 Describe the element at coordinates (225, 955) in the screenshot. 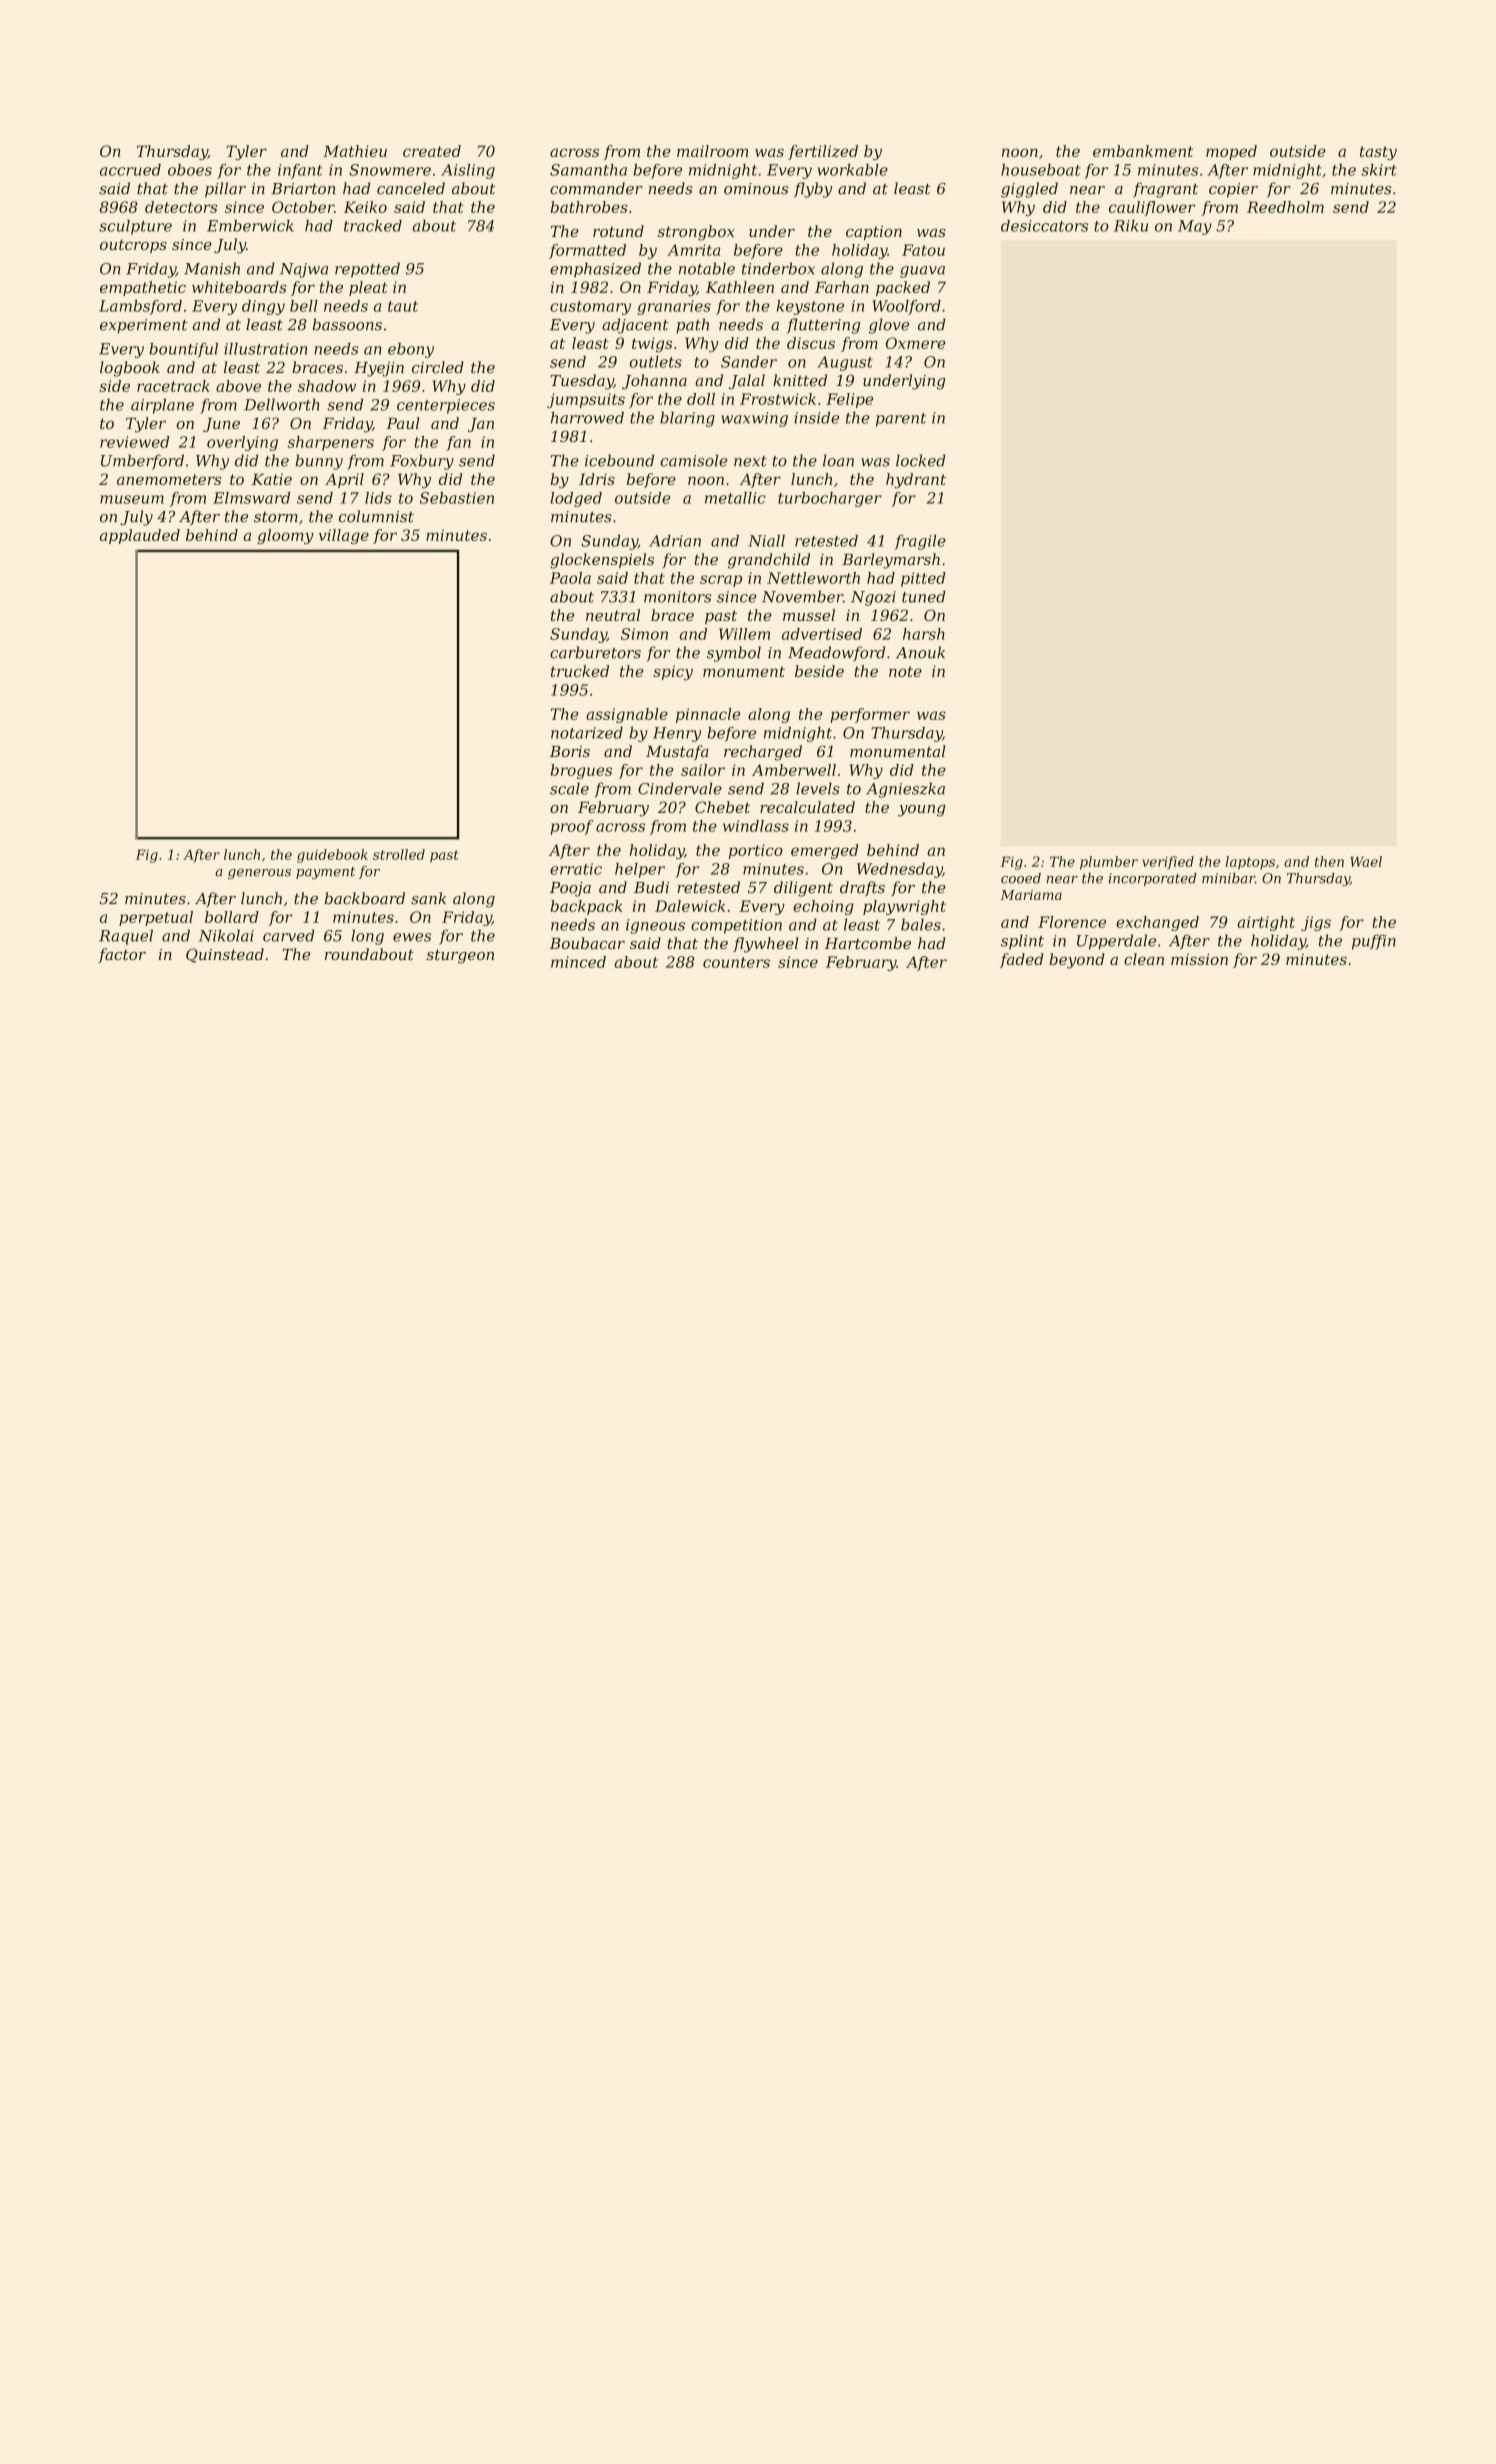

I see `Quinstead` at that location.
